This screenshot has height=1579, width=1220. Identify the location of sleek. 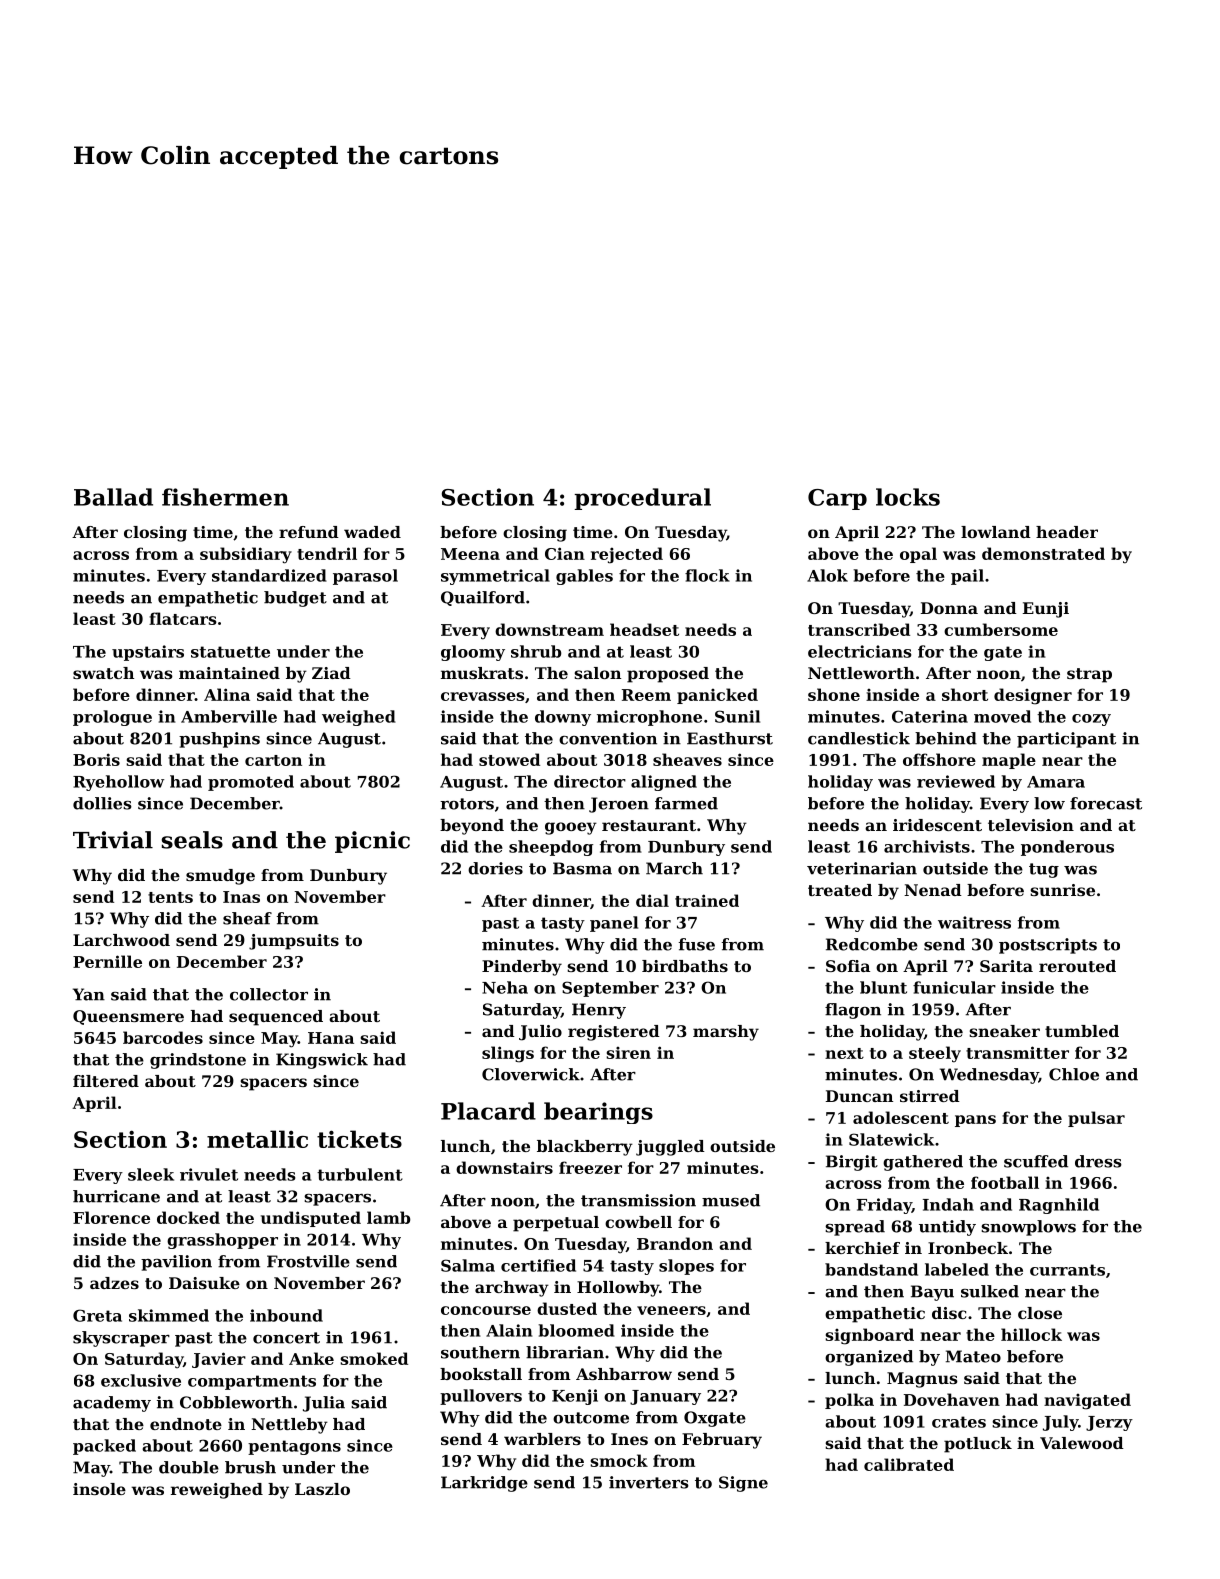
(151, 1174).
